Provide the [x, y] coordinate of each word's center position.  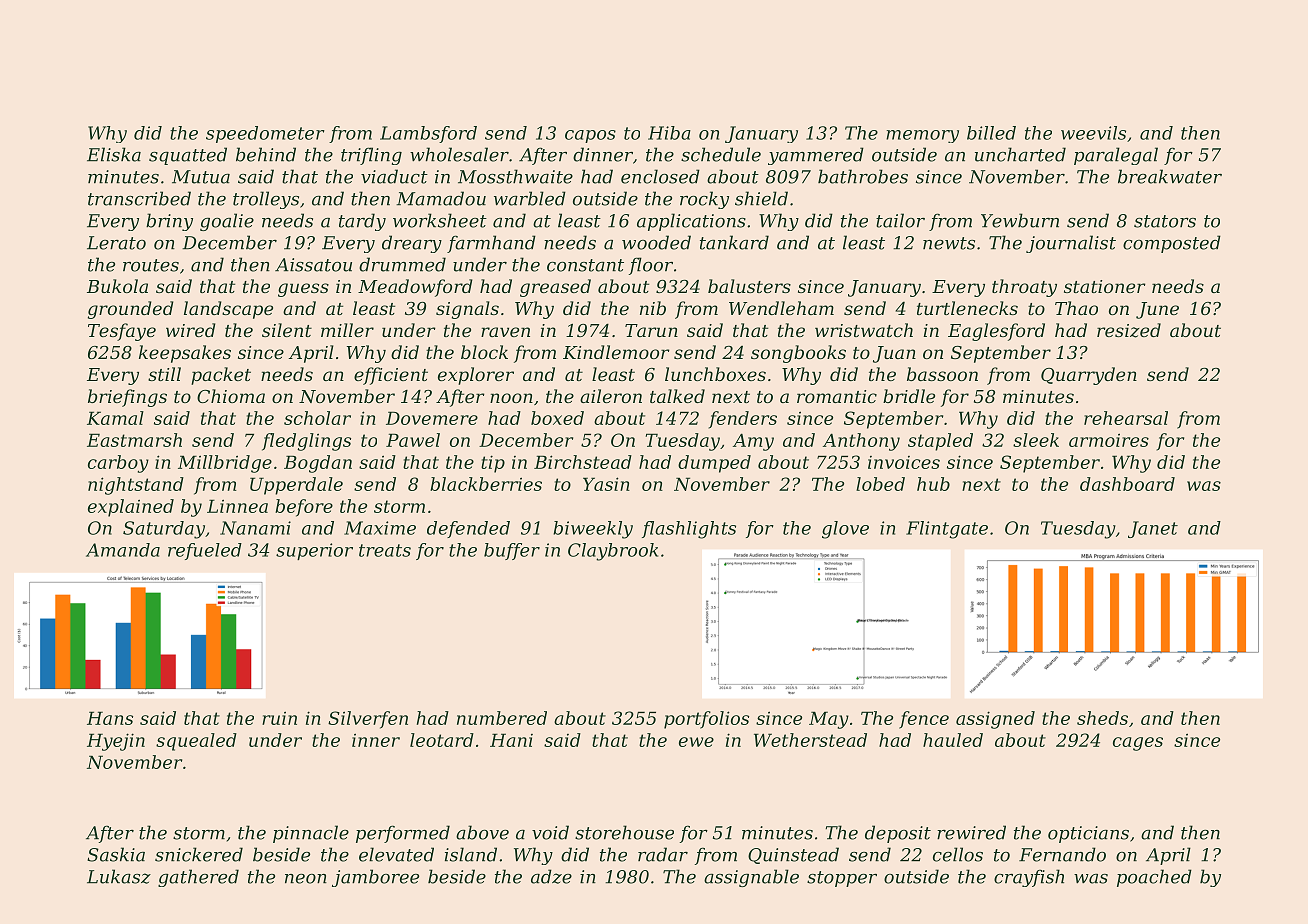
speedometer [265, 134]
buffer [512, 551]
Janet [1153, 529]
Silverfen [368, 720]
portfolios [706, 720]
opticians [1088, 834]
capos [590, 136]
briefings [127, 398]
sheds [1102, 718]
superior [314, 551]
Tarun [651, 330]
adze [551, 876]
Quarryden [1089, 376]
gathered [198, 878]
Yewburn [1020, 220]
